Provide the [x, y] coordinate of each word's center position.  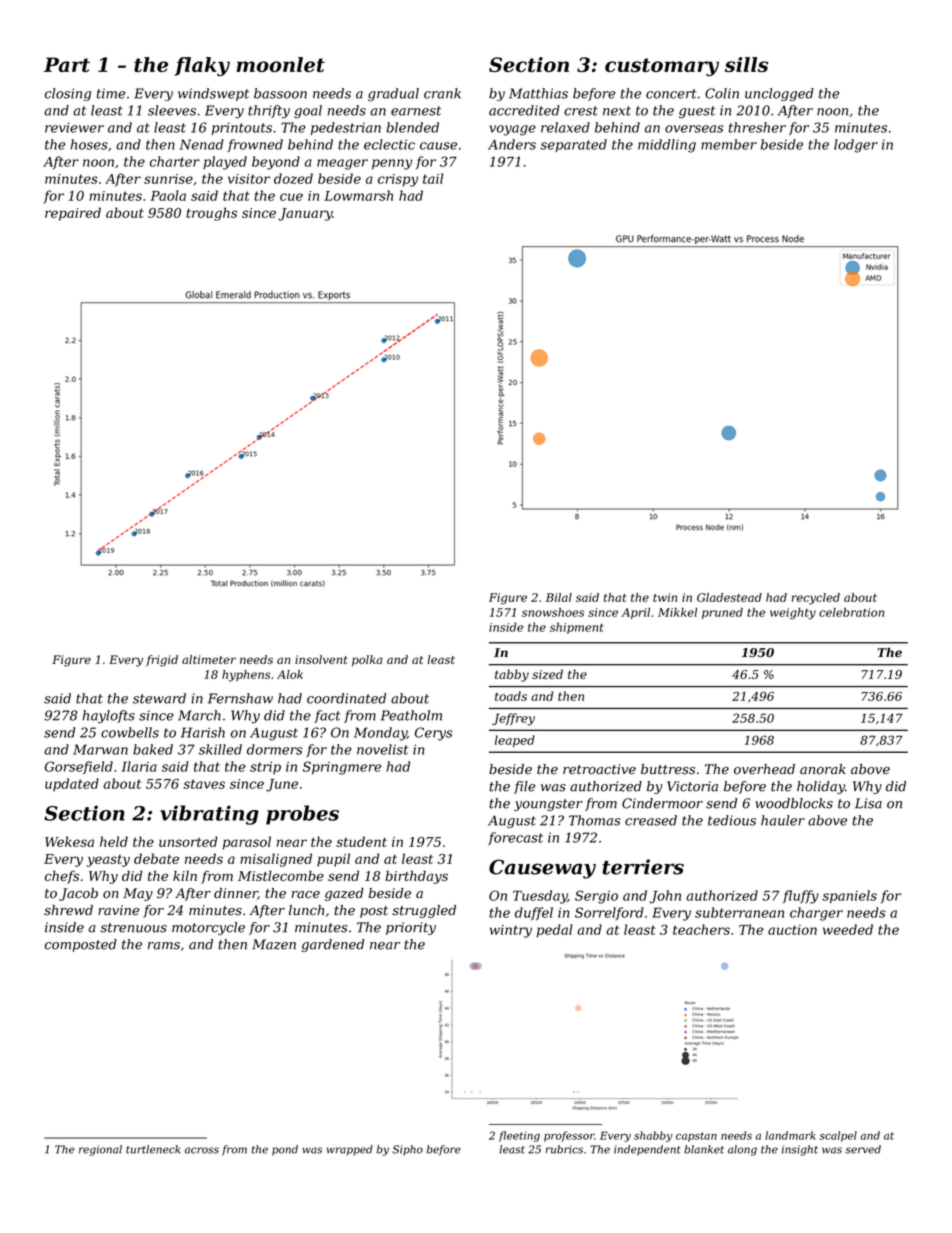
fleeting [519, 1136]
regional [100, 1150]
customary [662, 67]
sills [746, 64]
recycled [816, 599]
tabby [512, 675]
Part [67, 64]
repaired [73, 214]
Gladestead [729, 597]
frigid [162, 661]
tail [433, 178]
